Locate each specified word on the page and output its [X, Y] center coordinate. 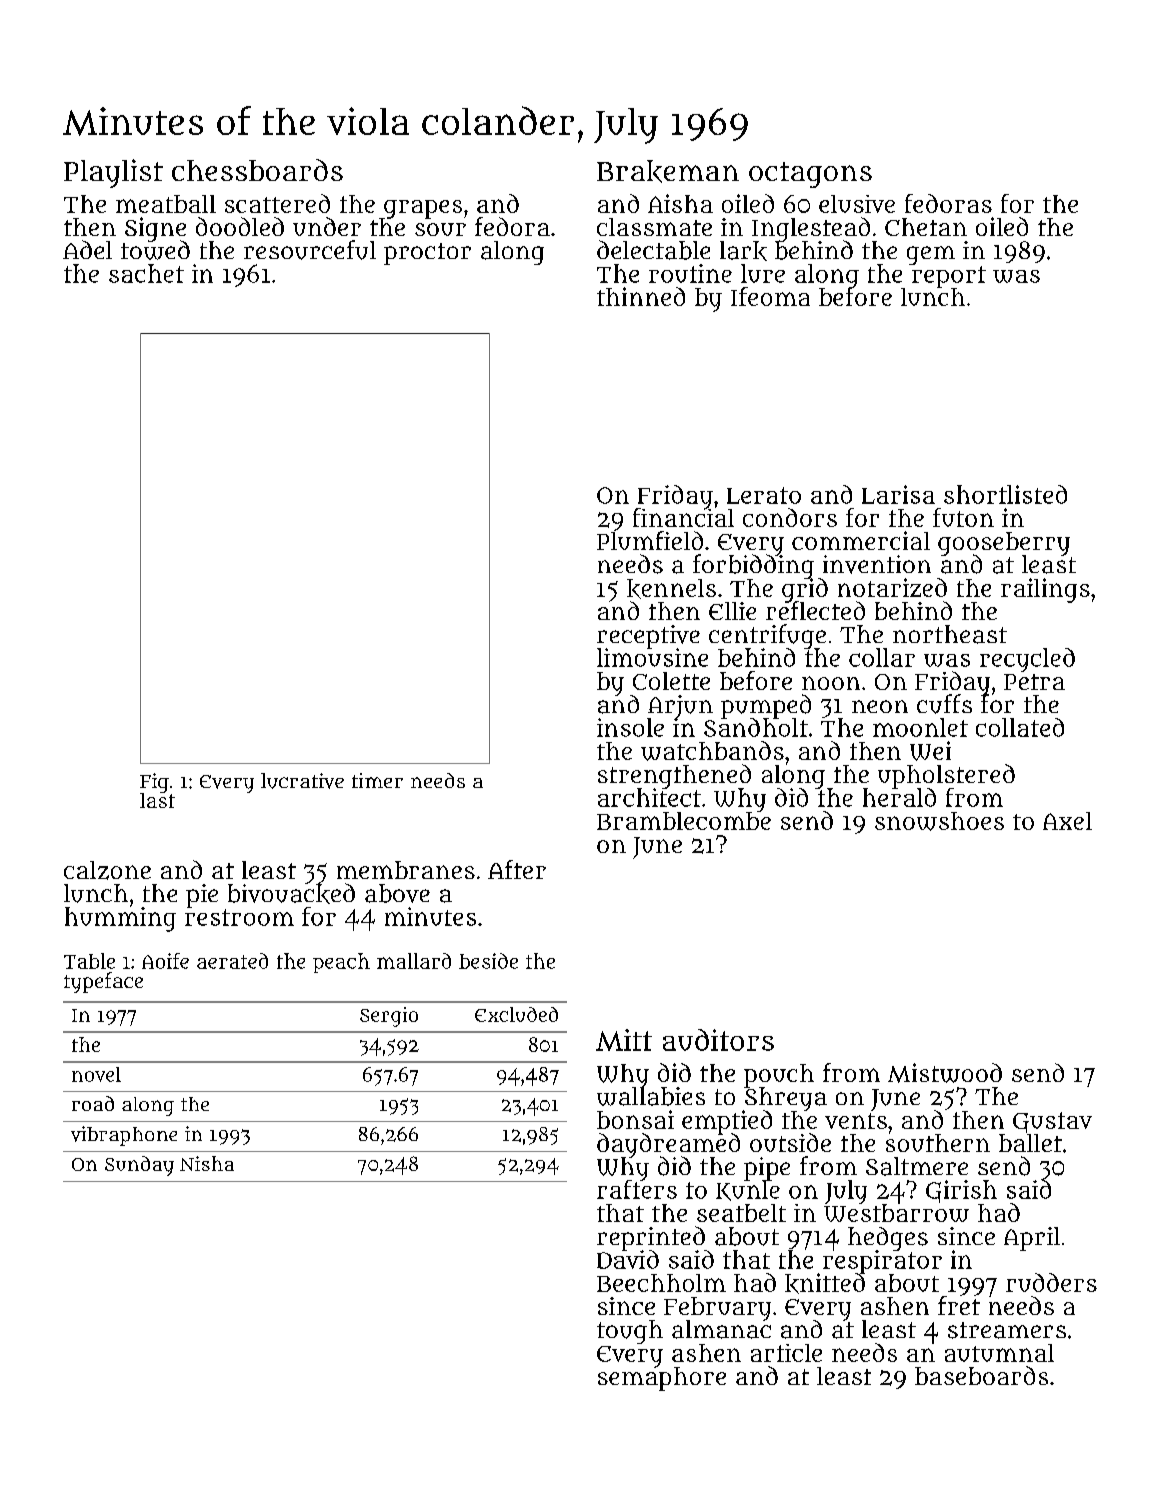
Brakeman [668, 171]
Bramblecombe [684, 821]
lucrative [302, 781]
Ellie [732, 611]
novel [96, 1074]
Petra [1034, 682]
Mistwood [945, 1073]
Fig [154, 783]
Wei [930, 751]
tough [630, 1332]
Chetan [926, 227]
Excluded [516, 1014]
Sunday [139, 1166]
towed [155, 250]
